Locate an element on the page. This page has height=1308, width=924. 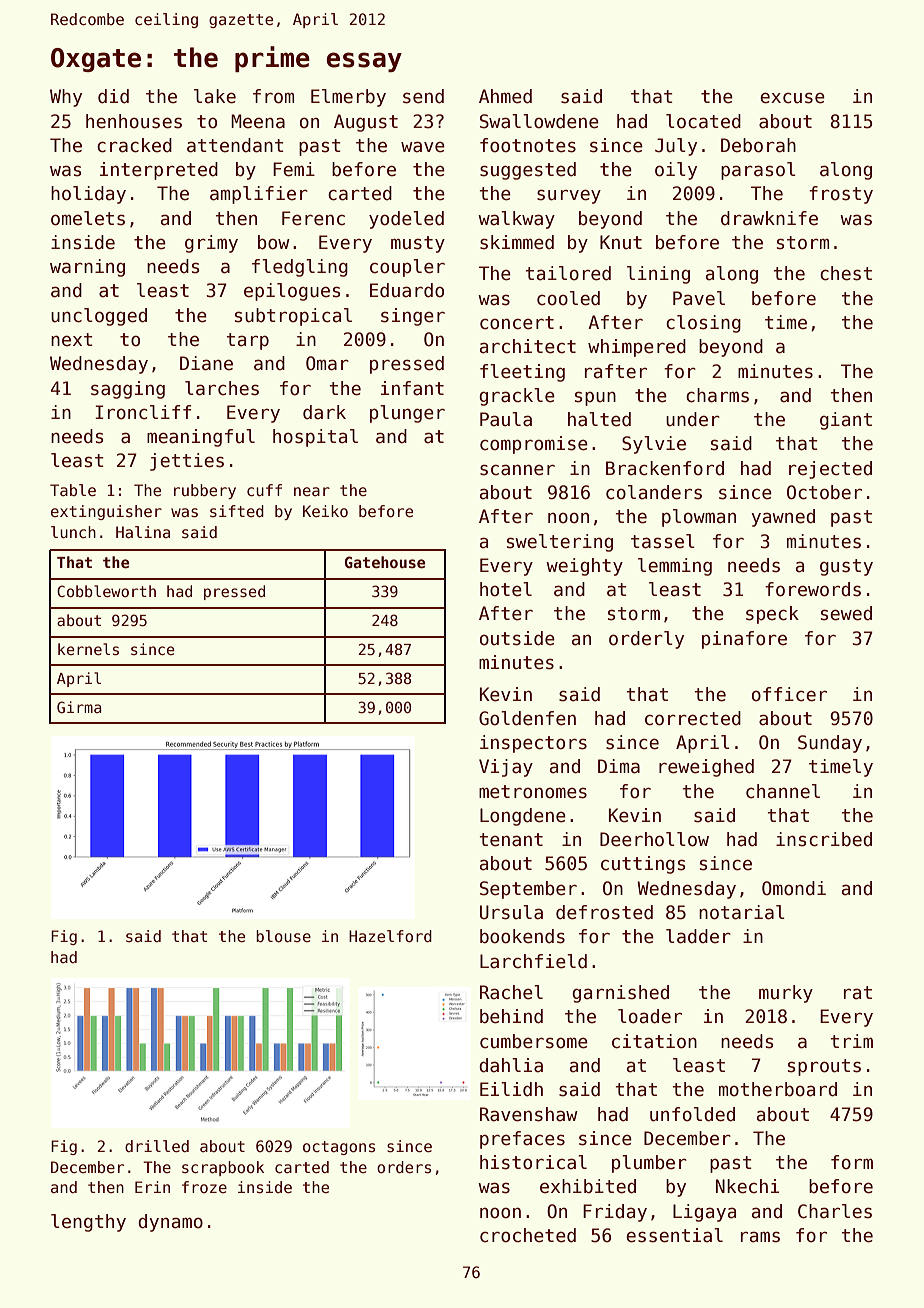
subtropical is located at coordinates (293, 317).
